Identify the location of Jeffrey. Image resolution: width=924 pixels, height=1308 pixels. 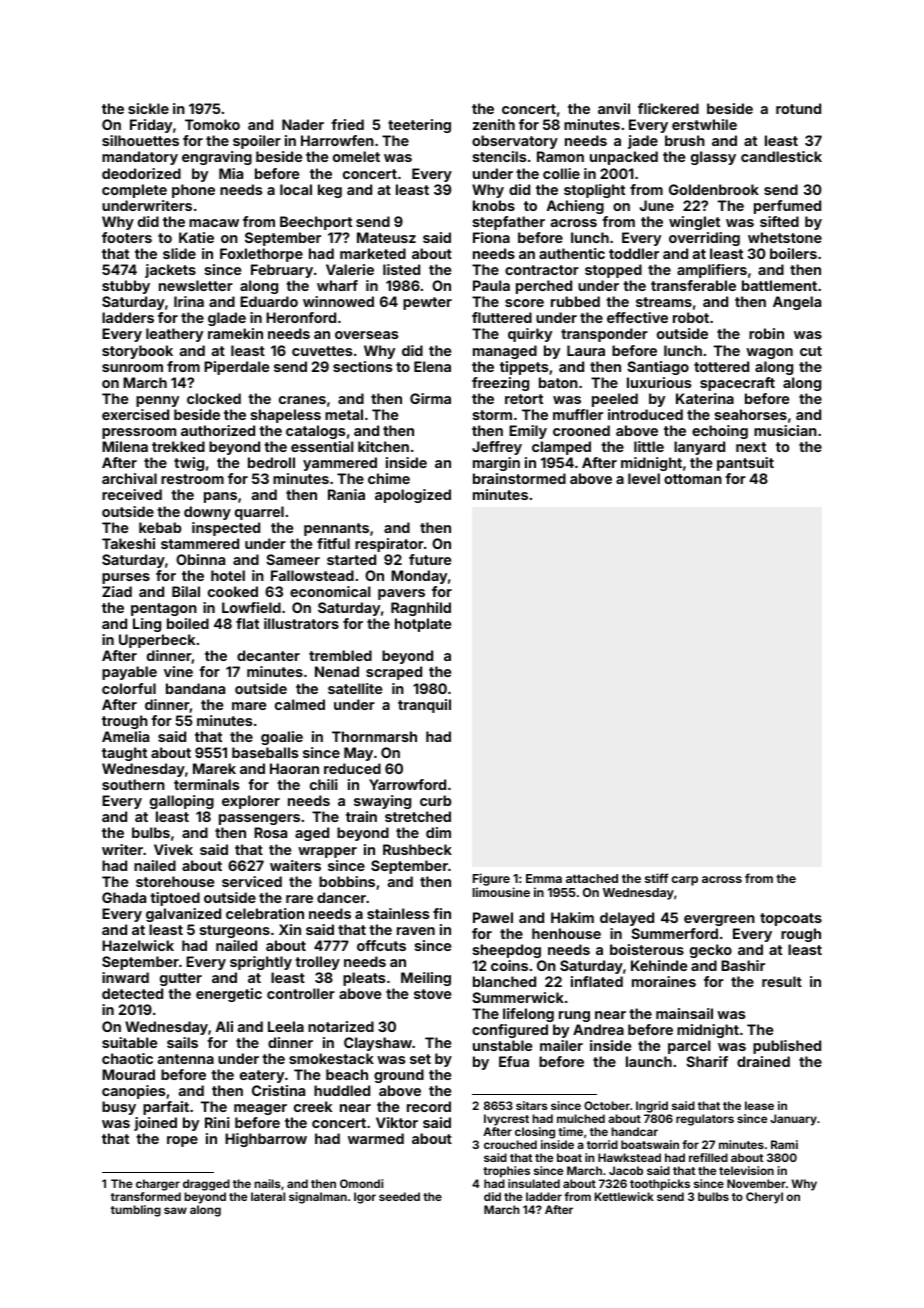
(497, 448).
